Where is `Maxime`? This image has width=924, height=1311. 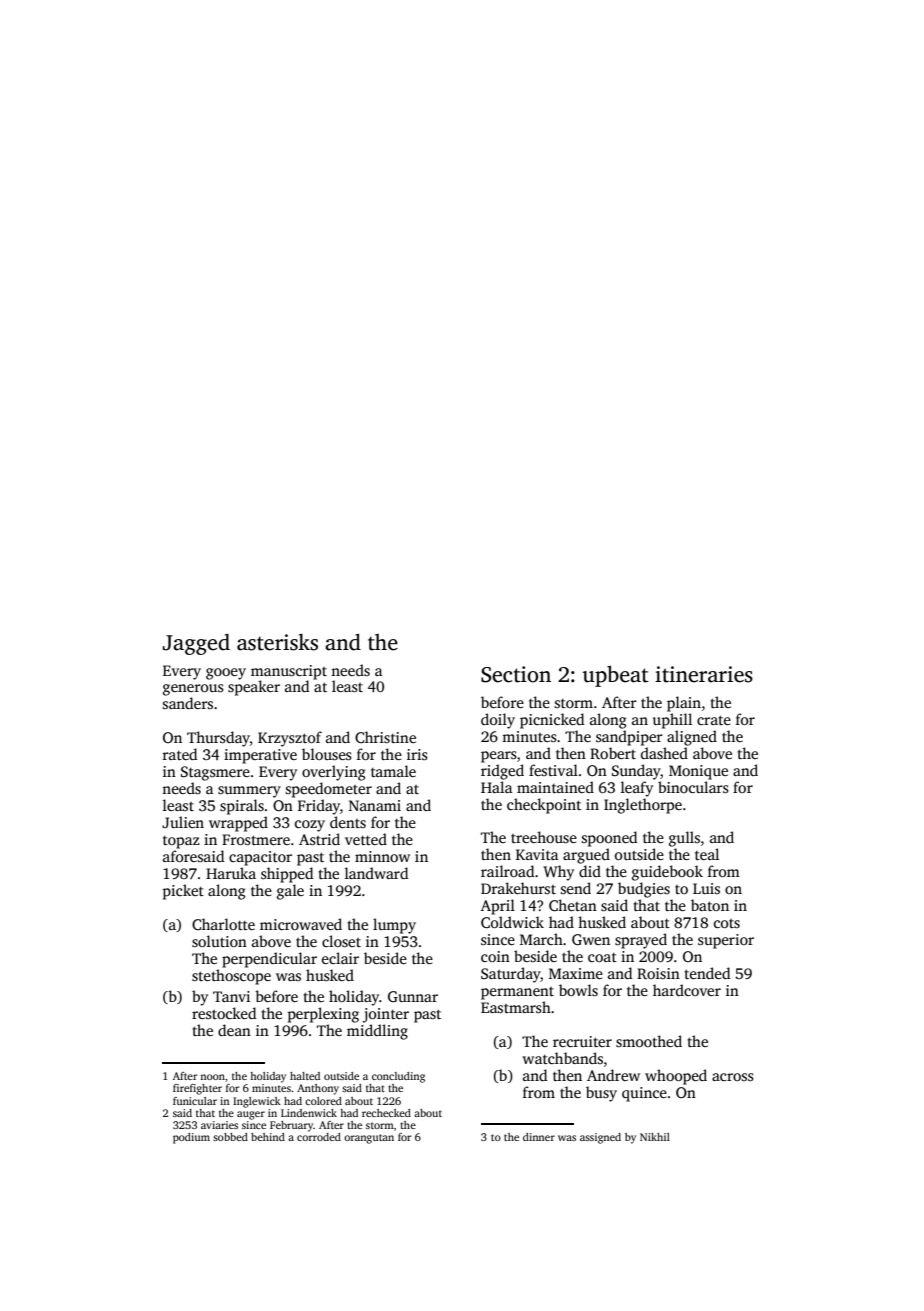
Maxime is located at coordinates (576, 973).
